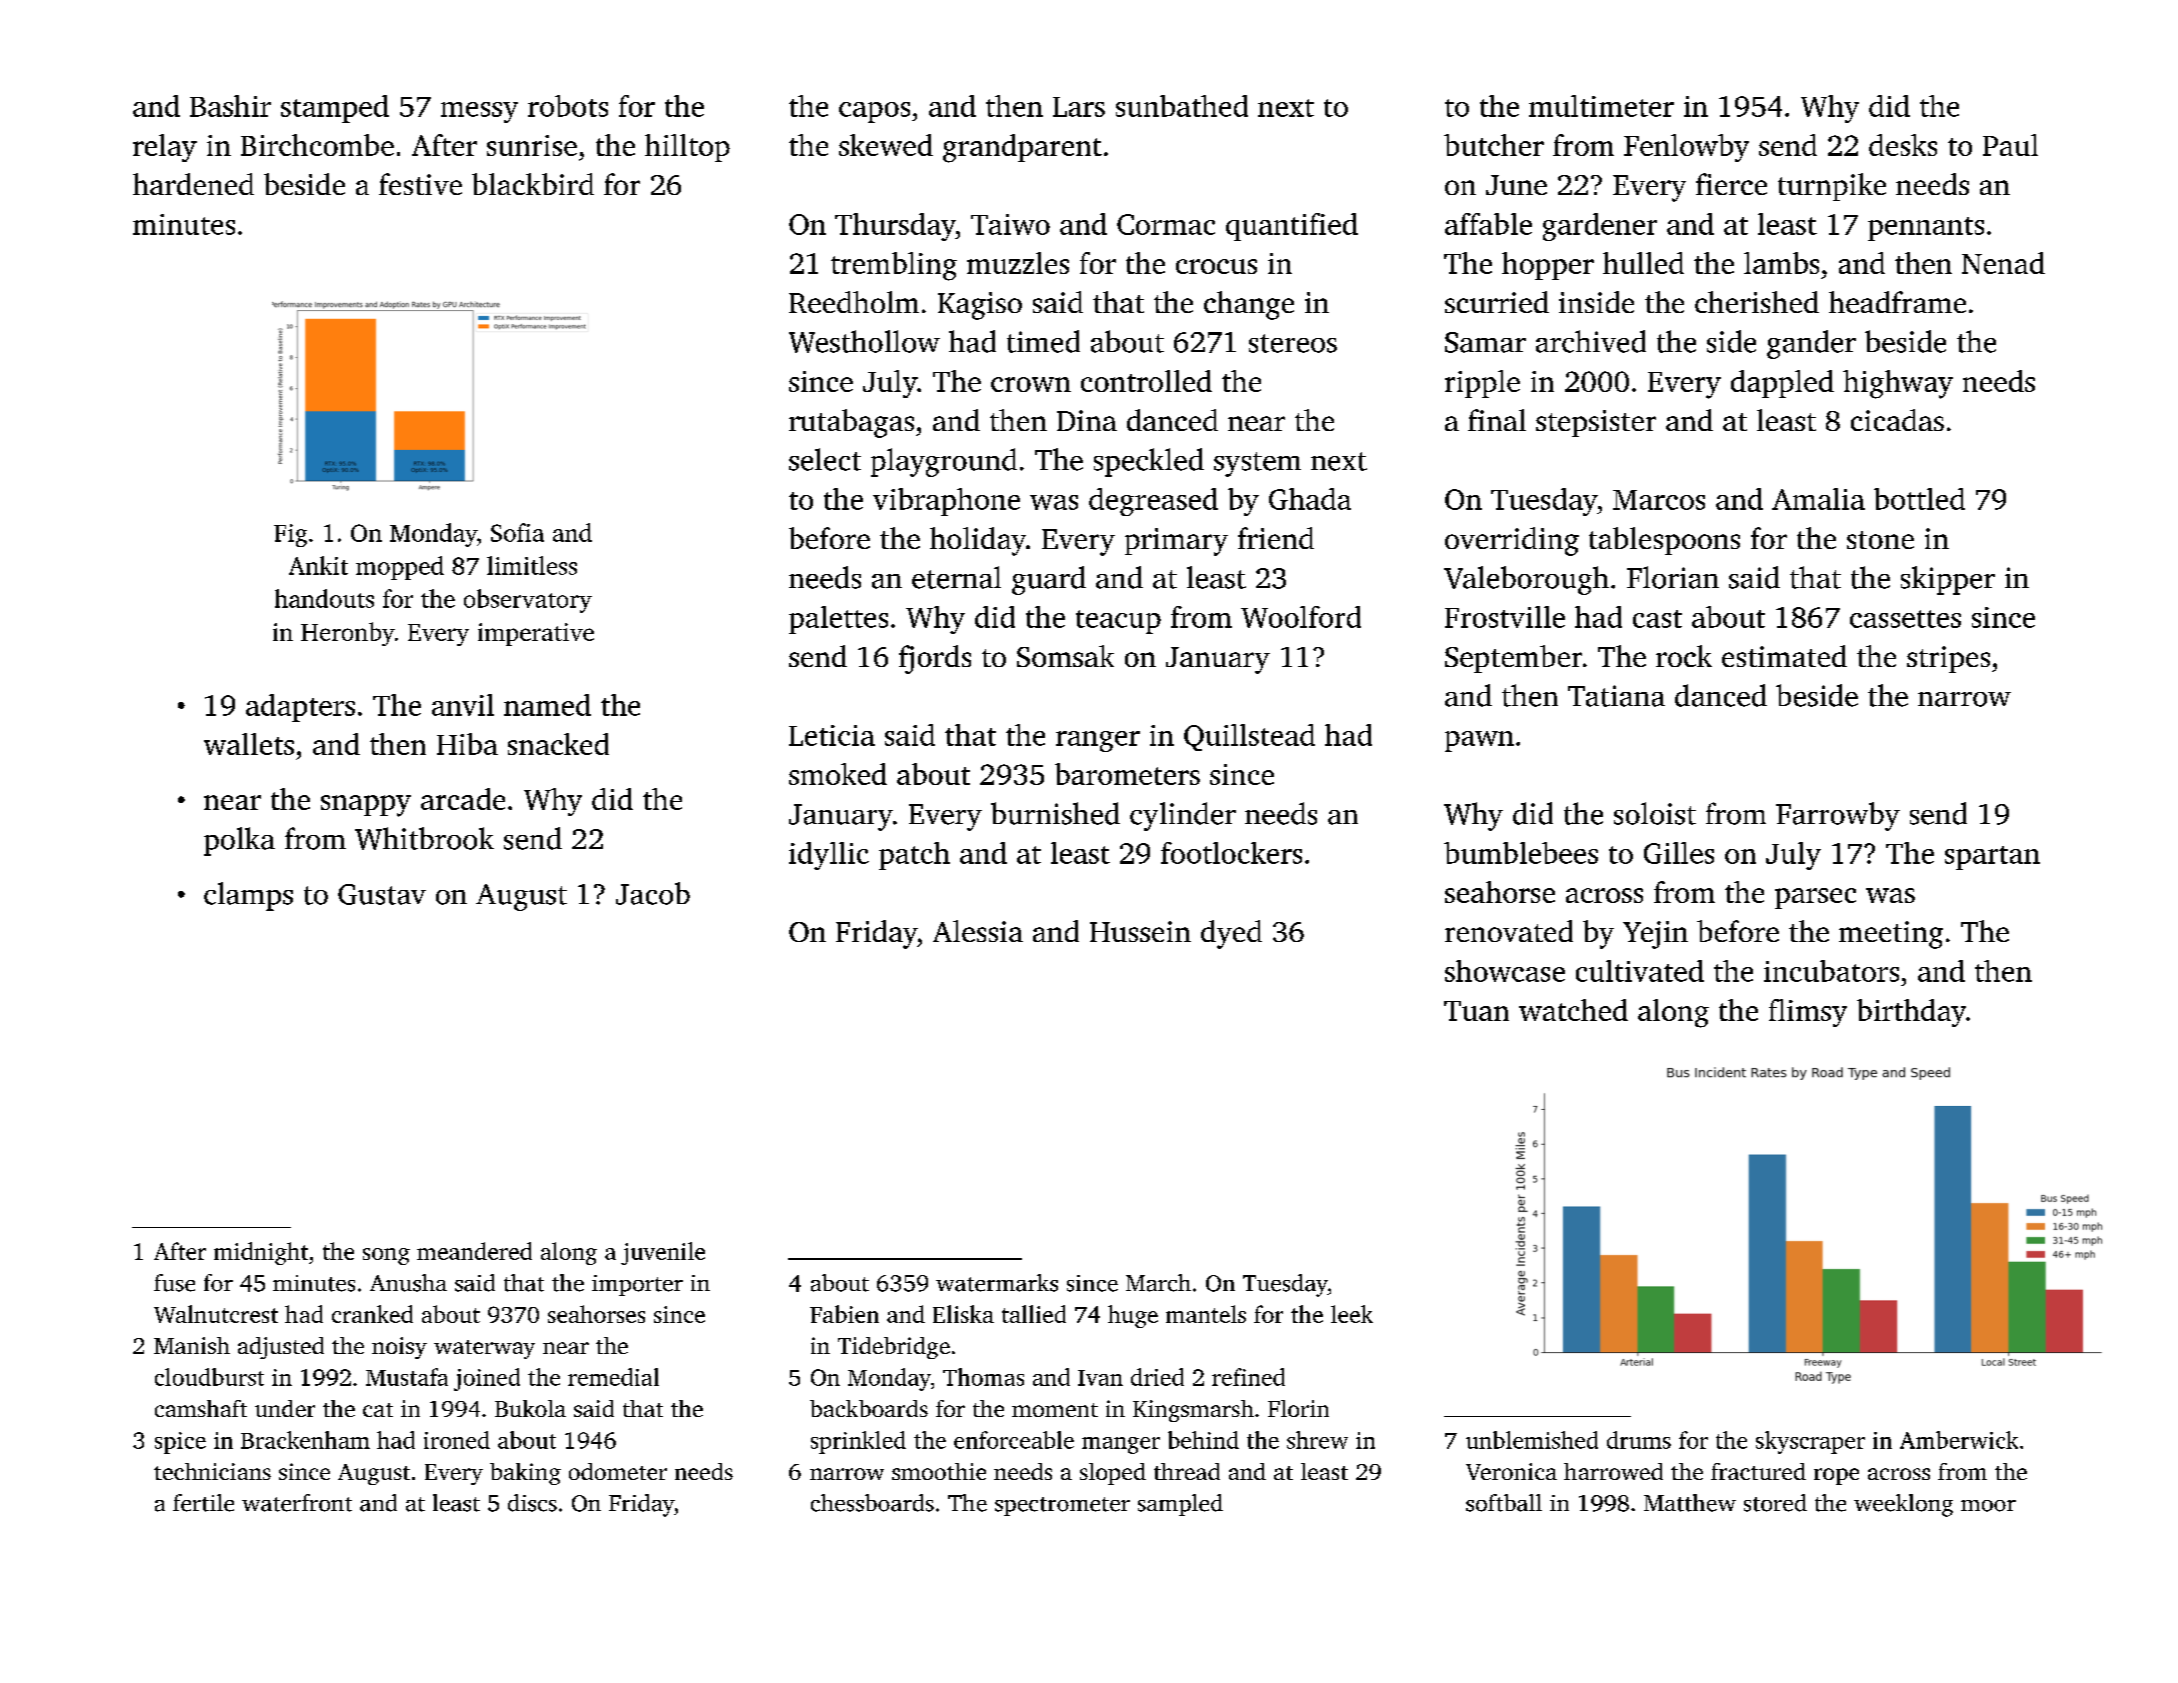  I want to click on juvenile, so click(663, 1253).
